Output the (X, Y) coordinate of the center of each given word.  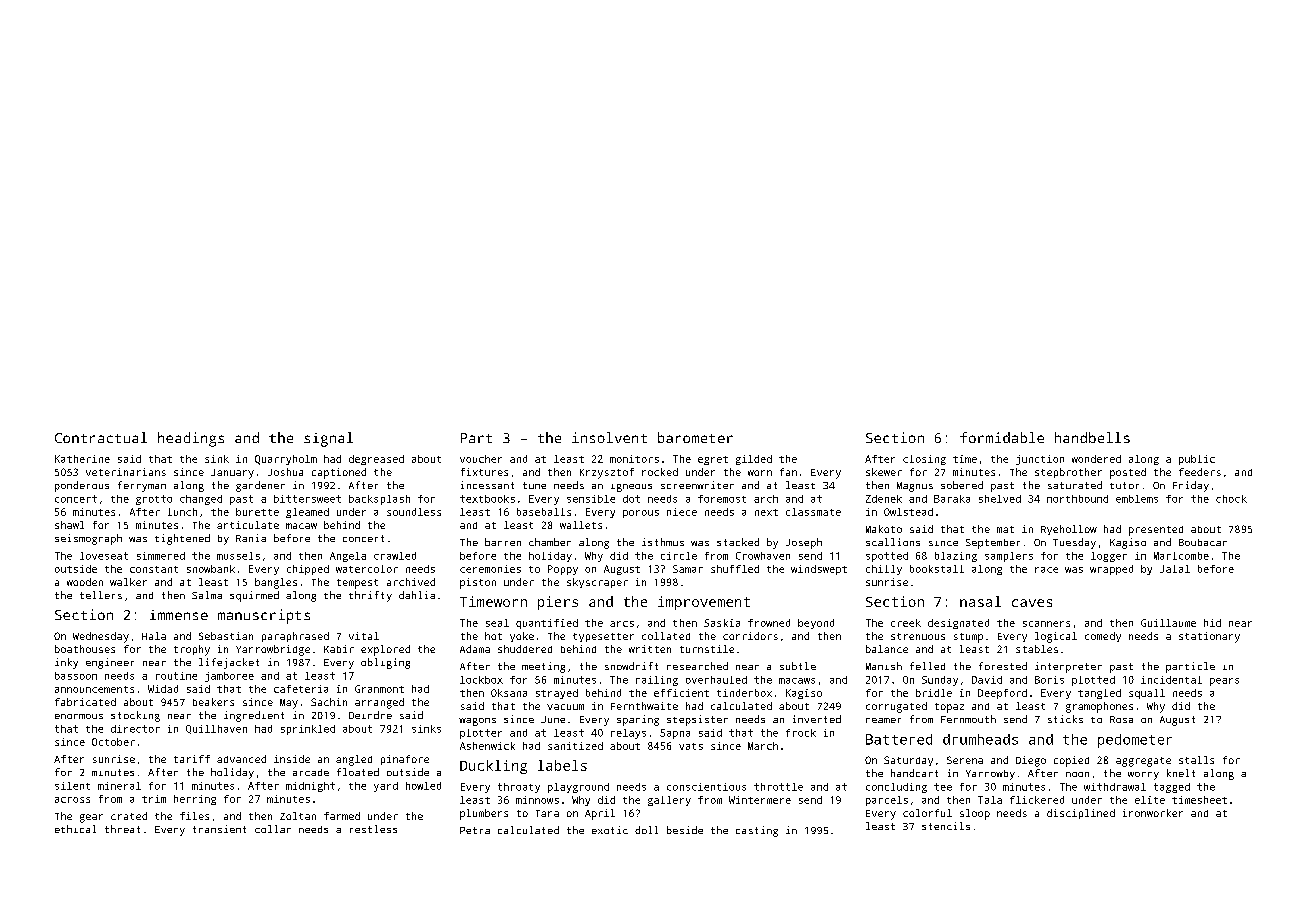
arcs (622, 624)
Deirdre (370, 715)
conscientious (706, 787)
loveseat (104, 556)
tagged (1172, 788)
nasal (980, 601)
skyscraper (597, 583)
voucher (481, 459)
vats (691, 746)
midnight (310, 787)
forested (1003, 666)
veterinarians (126, 472)
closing (924, 460)
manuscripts (264, 616)
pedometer (1135, 741)
